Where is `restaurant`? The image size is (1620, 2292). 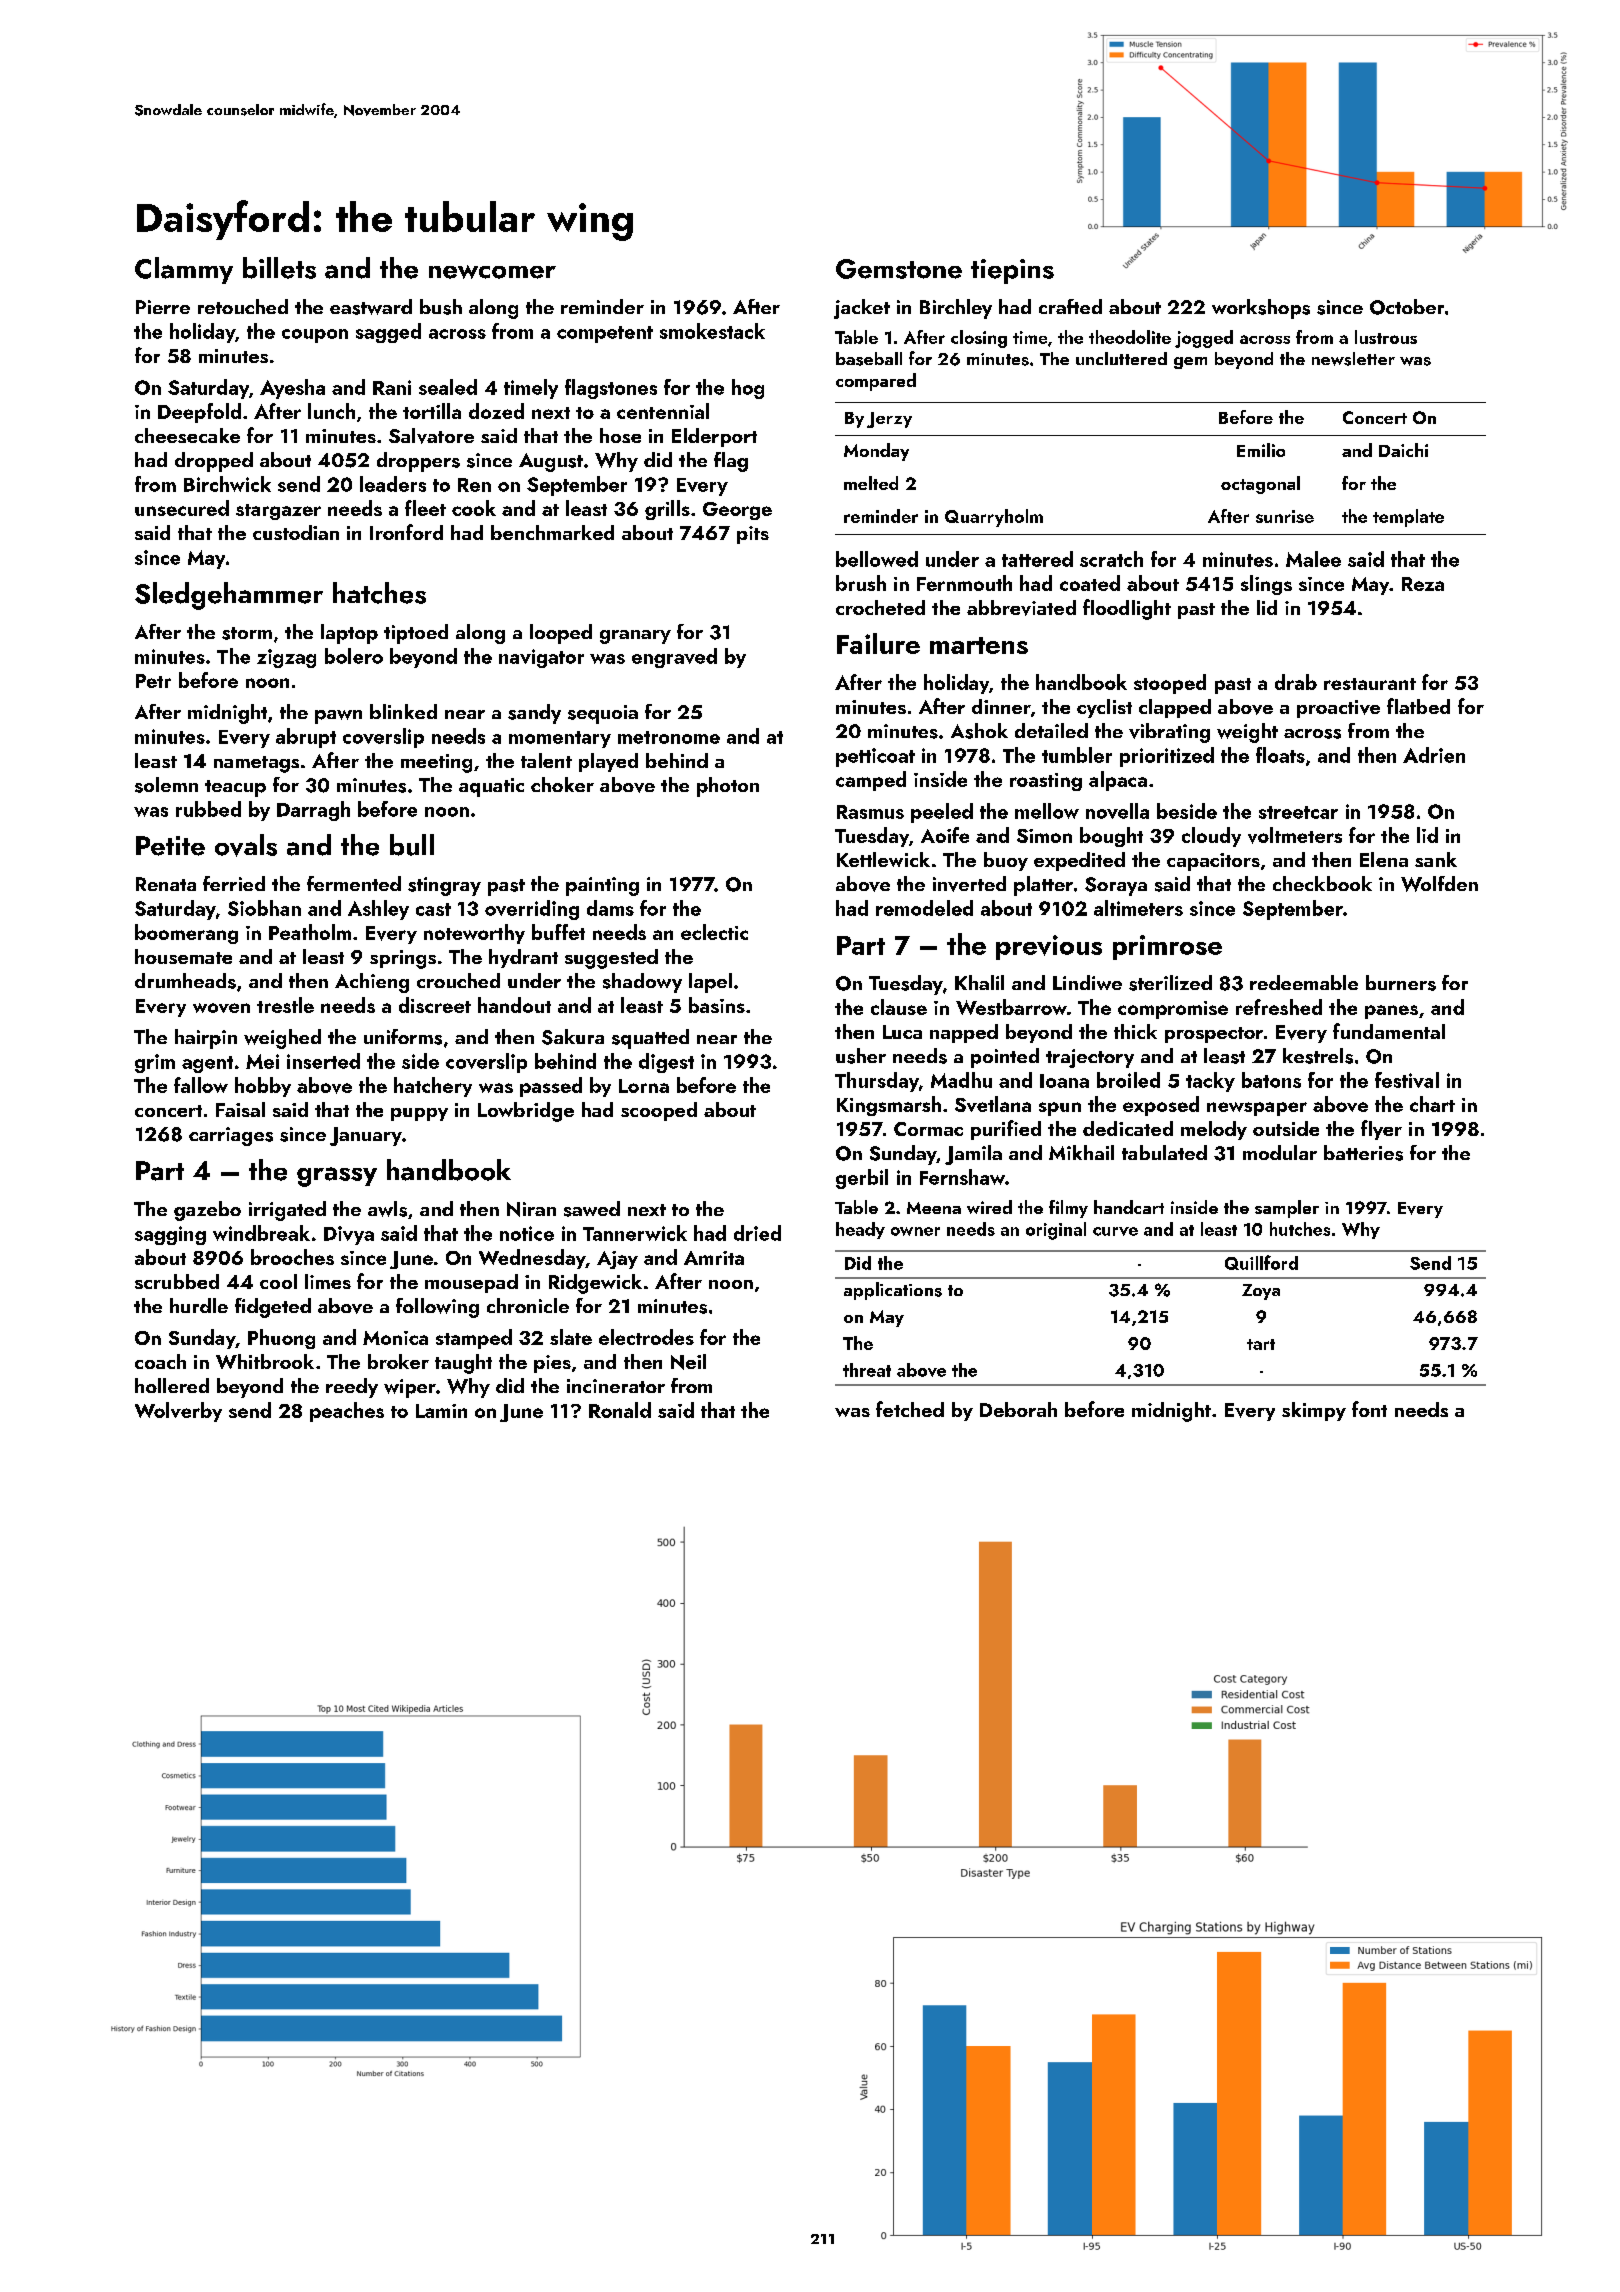 restaurant is located at coordinates (1370, 684).
